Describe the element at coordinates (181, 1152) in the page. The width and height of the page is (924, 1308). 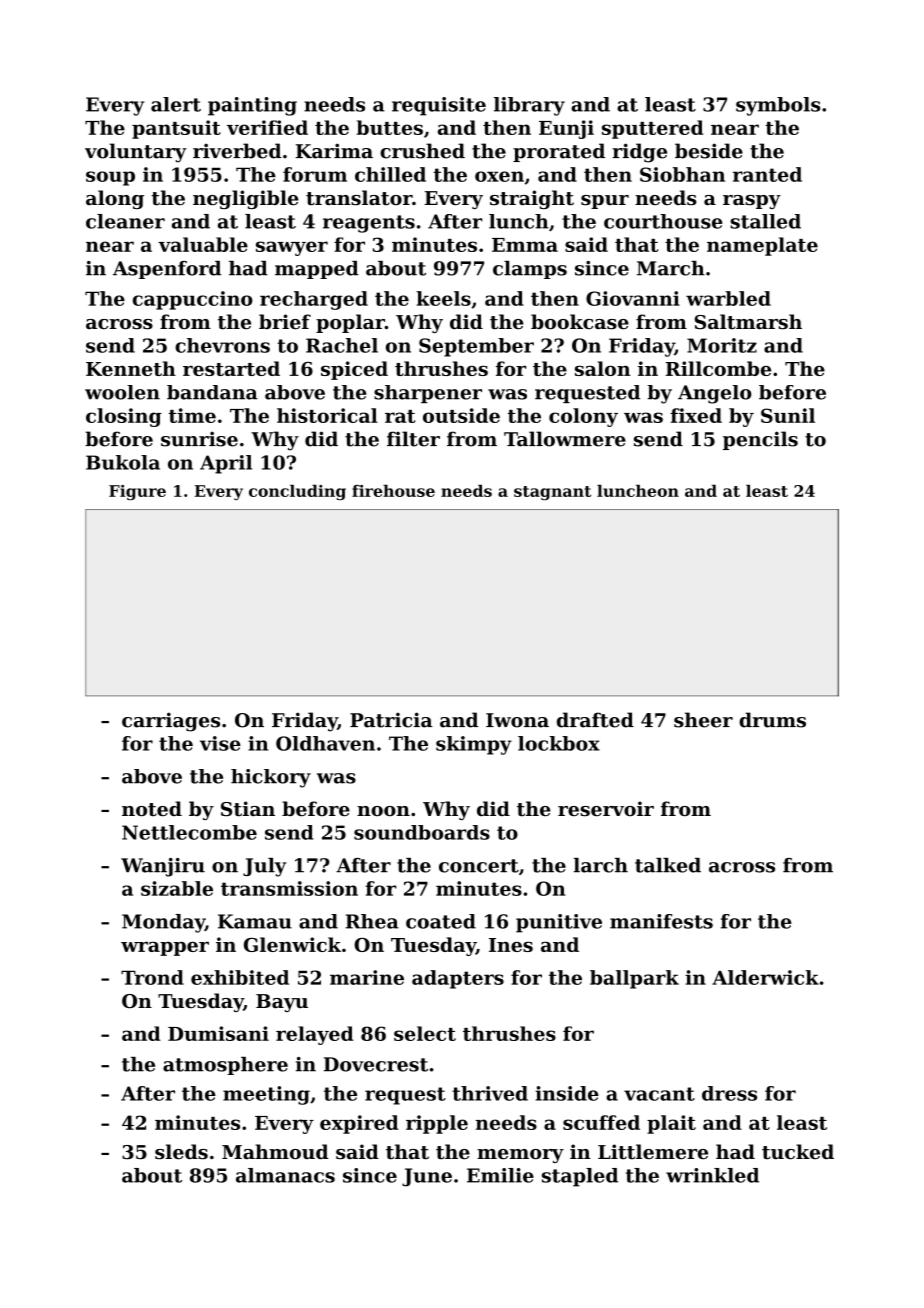
I see `sleds` at that location.
